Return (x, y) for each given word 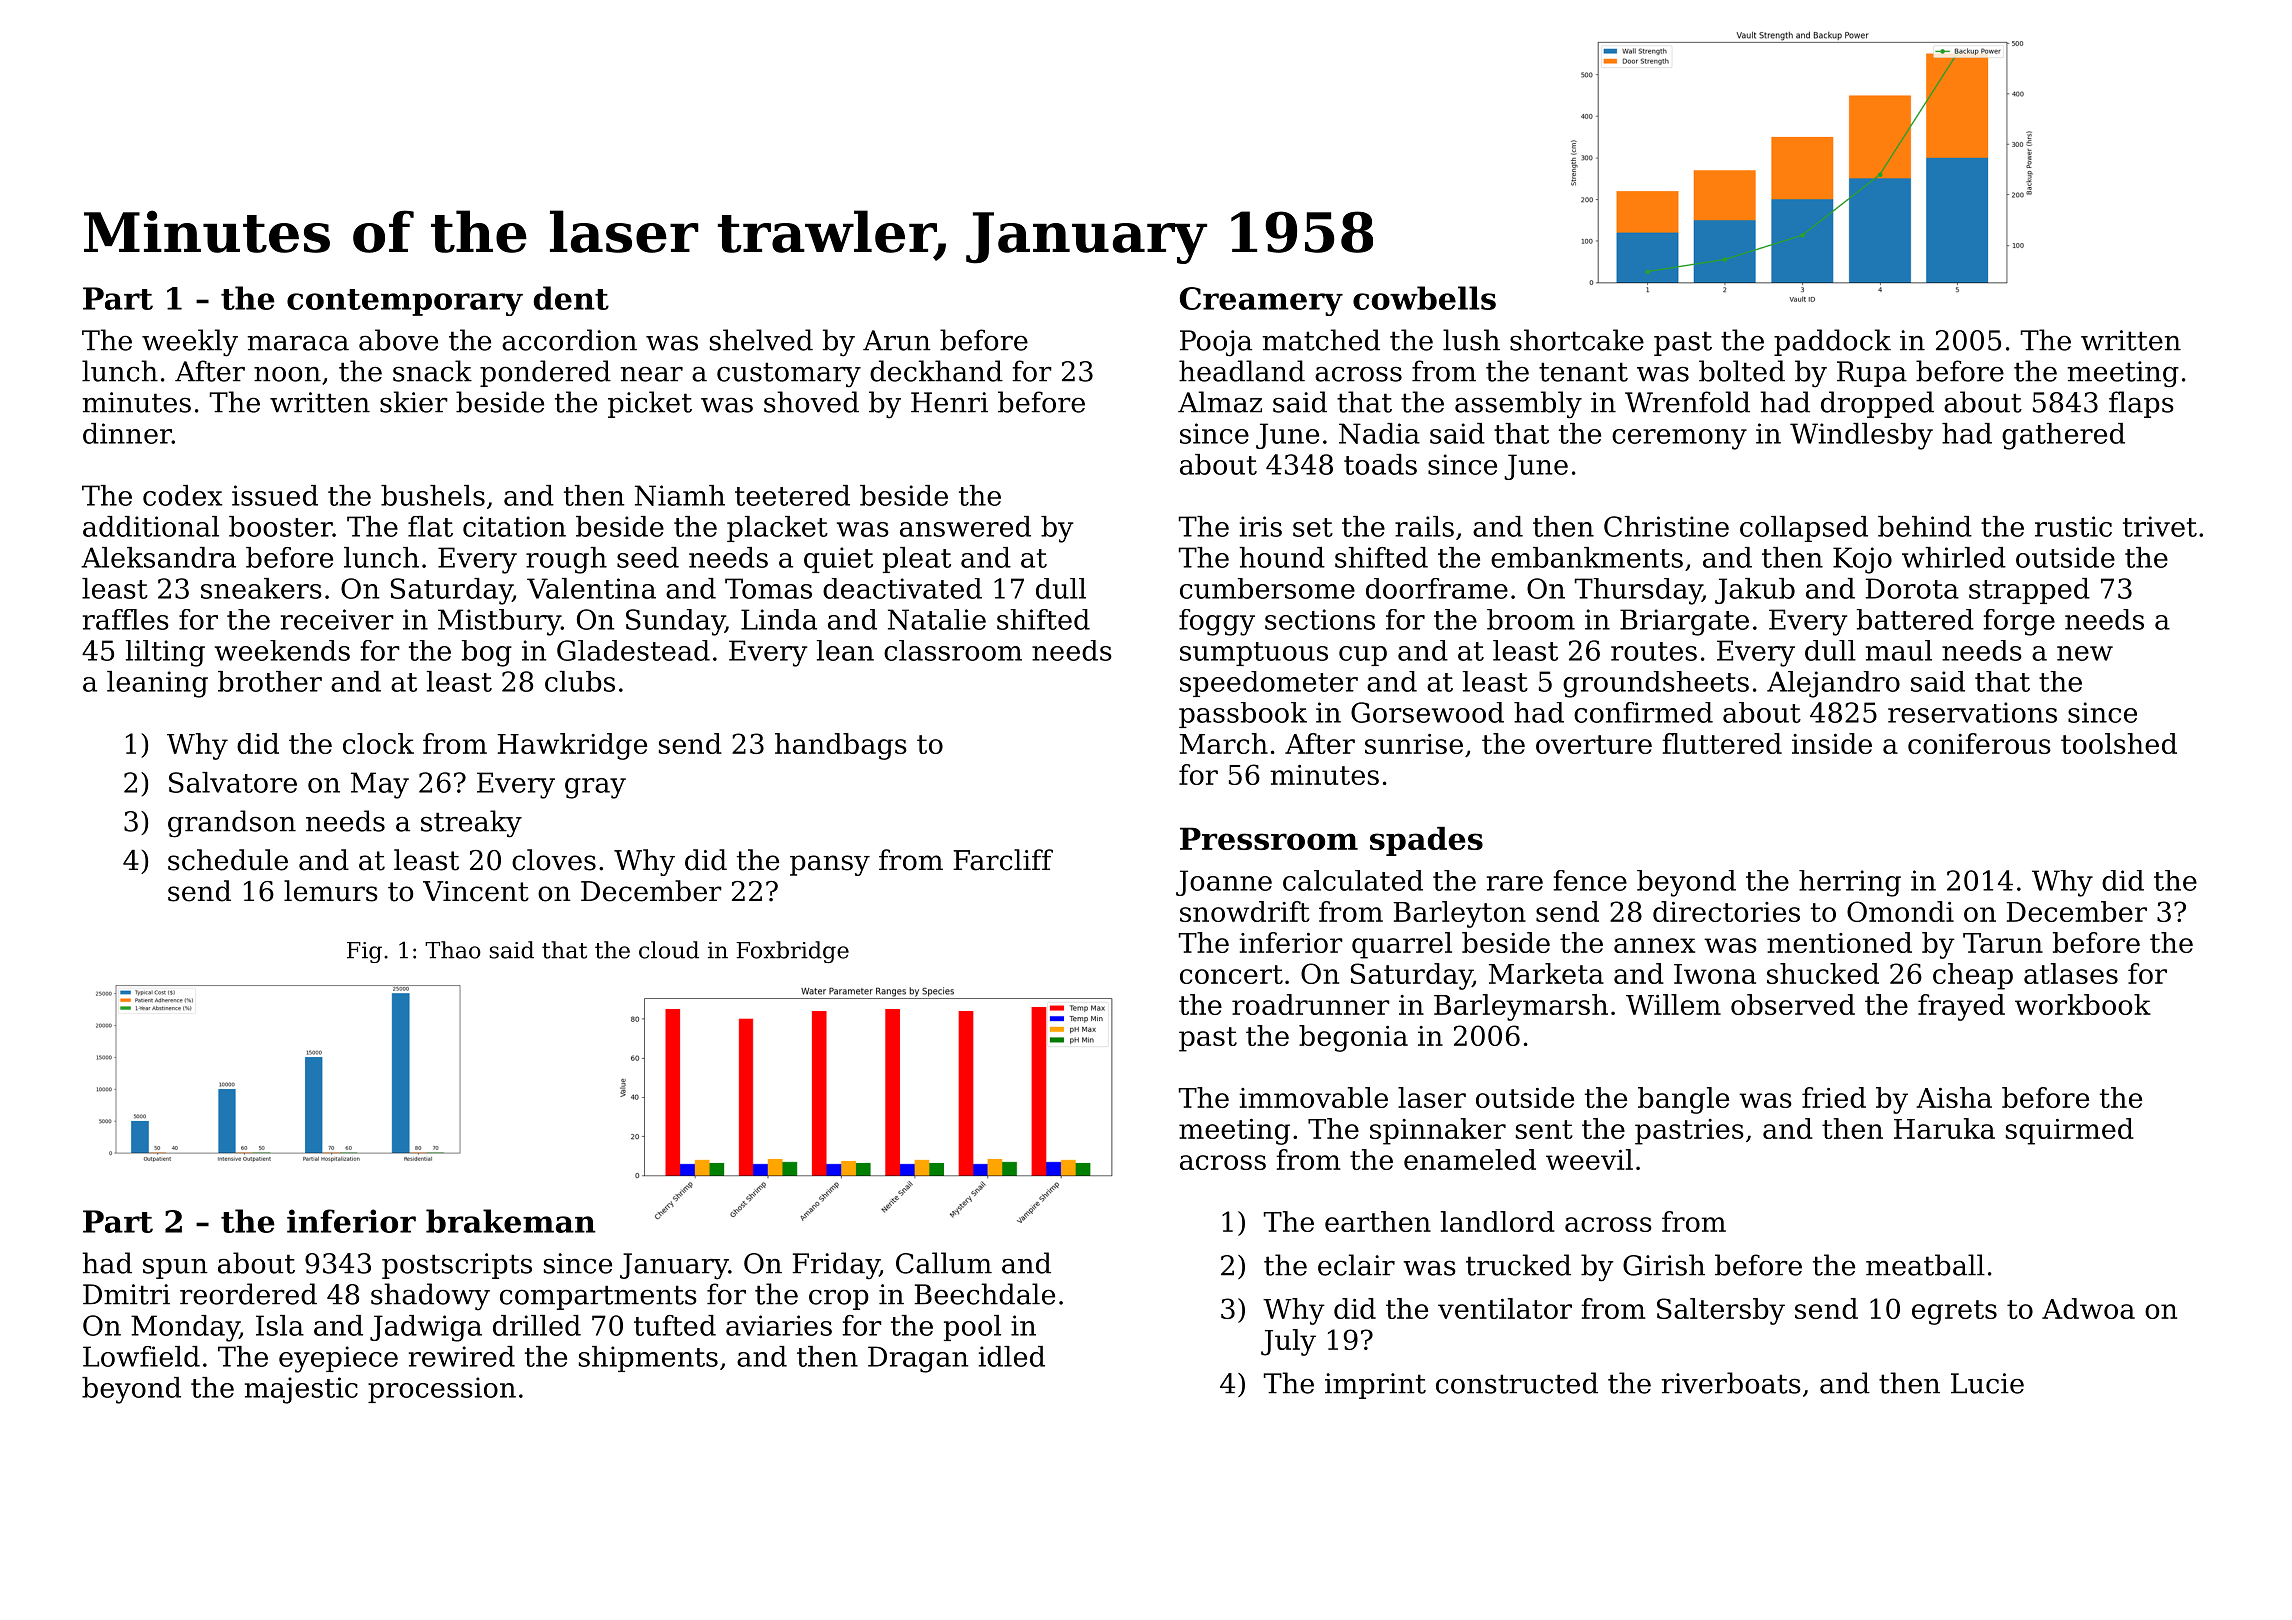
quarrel (1402, 945)
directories (1726, 911)
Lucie (1987, 1383)
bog (487, 653)
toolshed (2119, 743)
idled (1012, 1356)
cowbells (1424, 298)
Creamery (1261, 301)
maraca (298, 343)
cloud (669, 950)
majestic (301, 1390)
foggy (1217, 622)
